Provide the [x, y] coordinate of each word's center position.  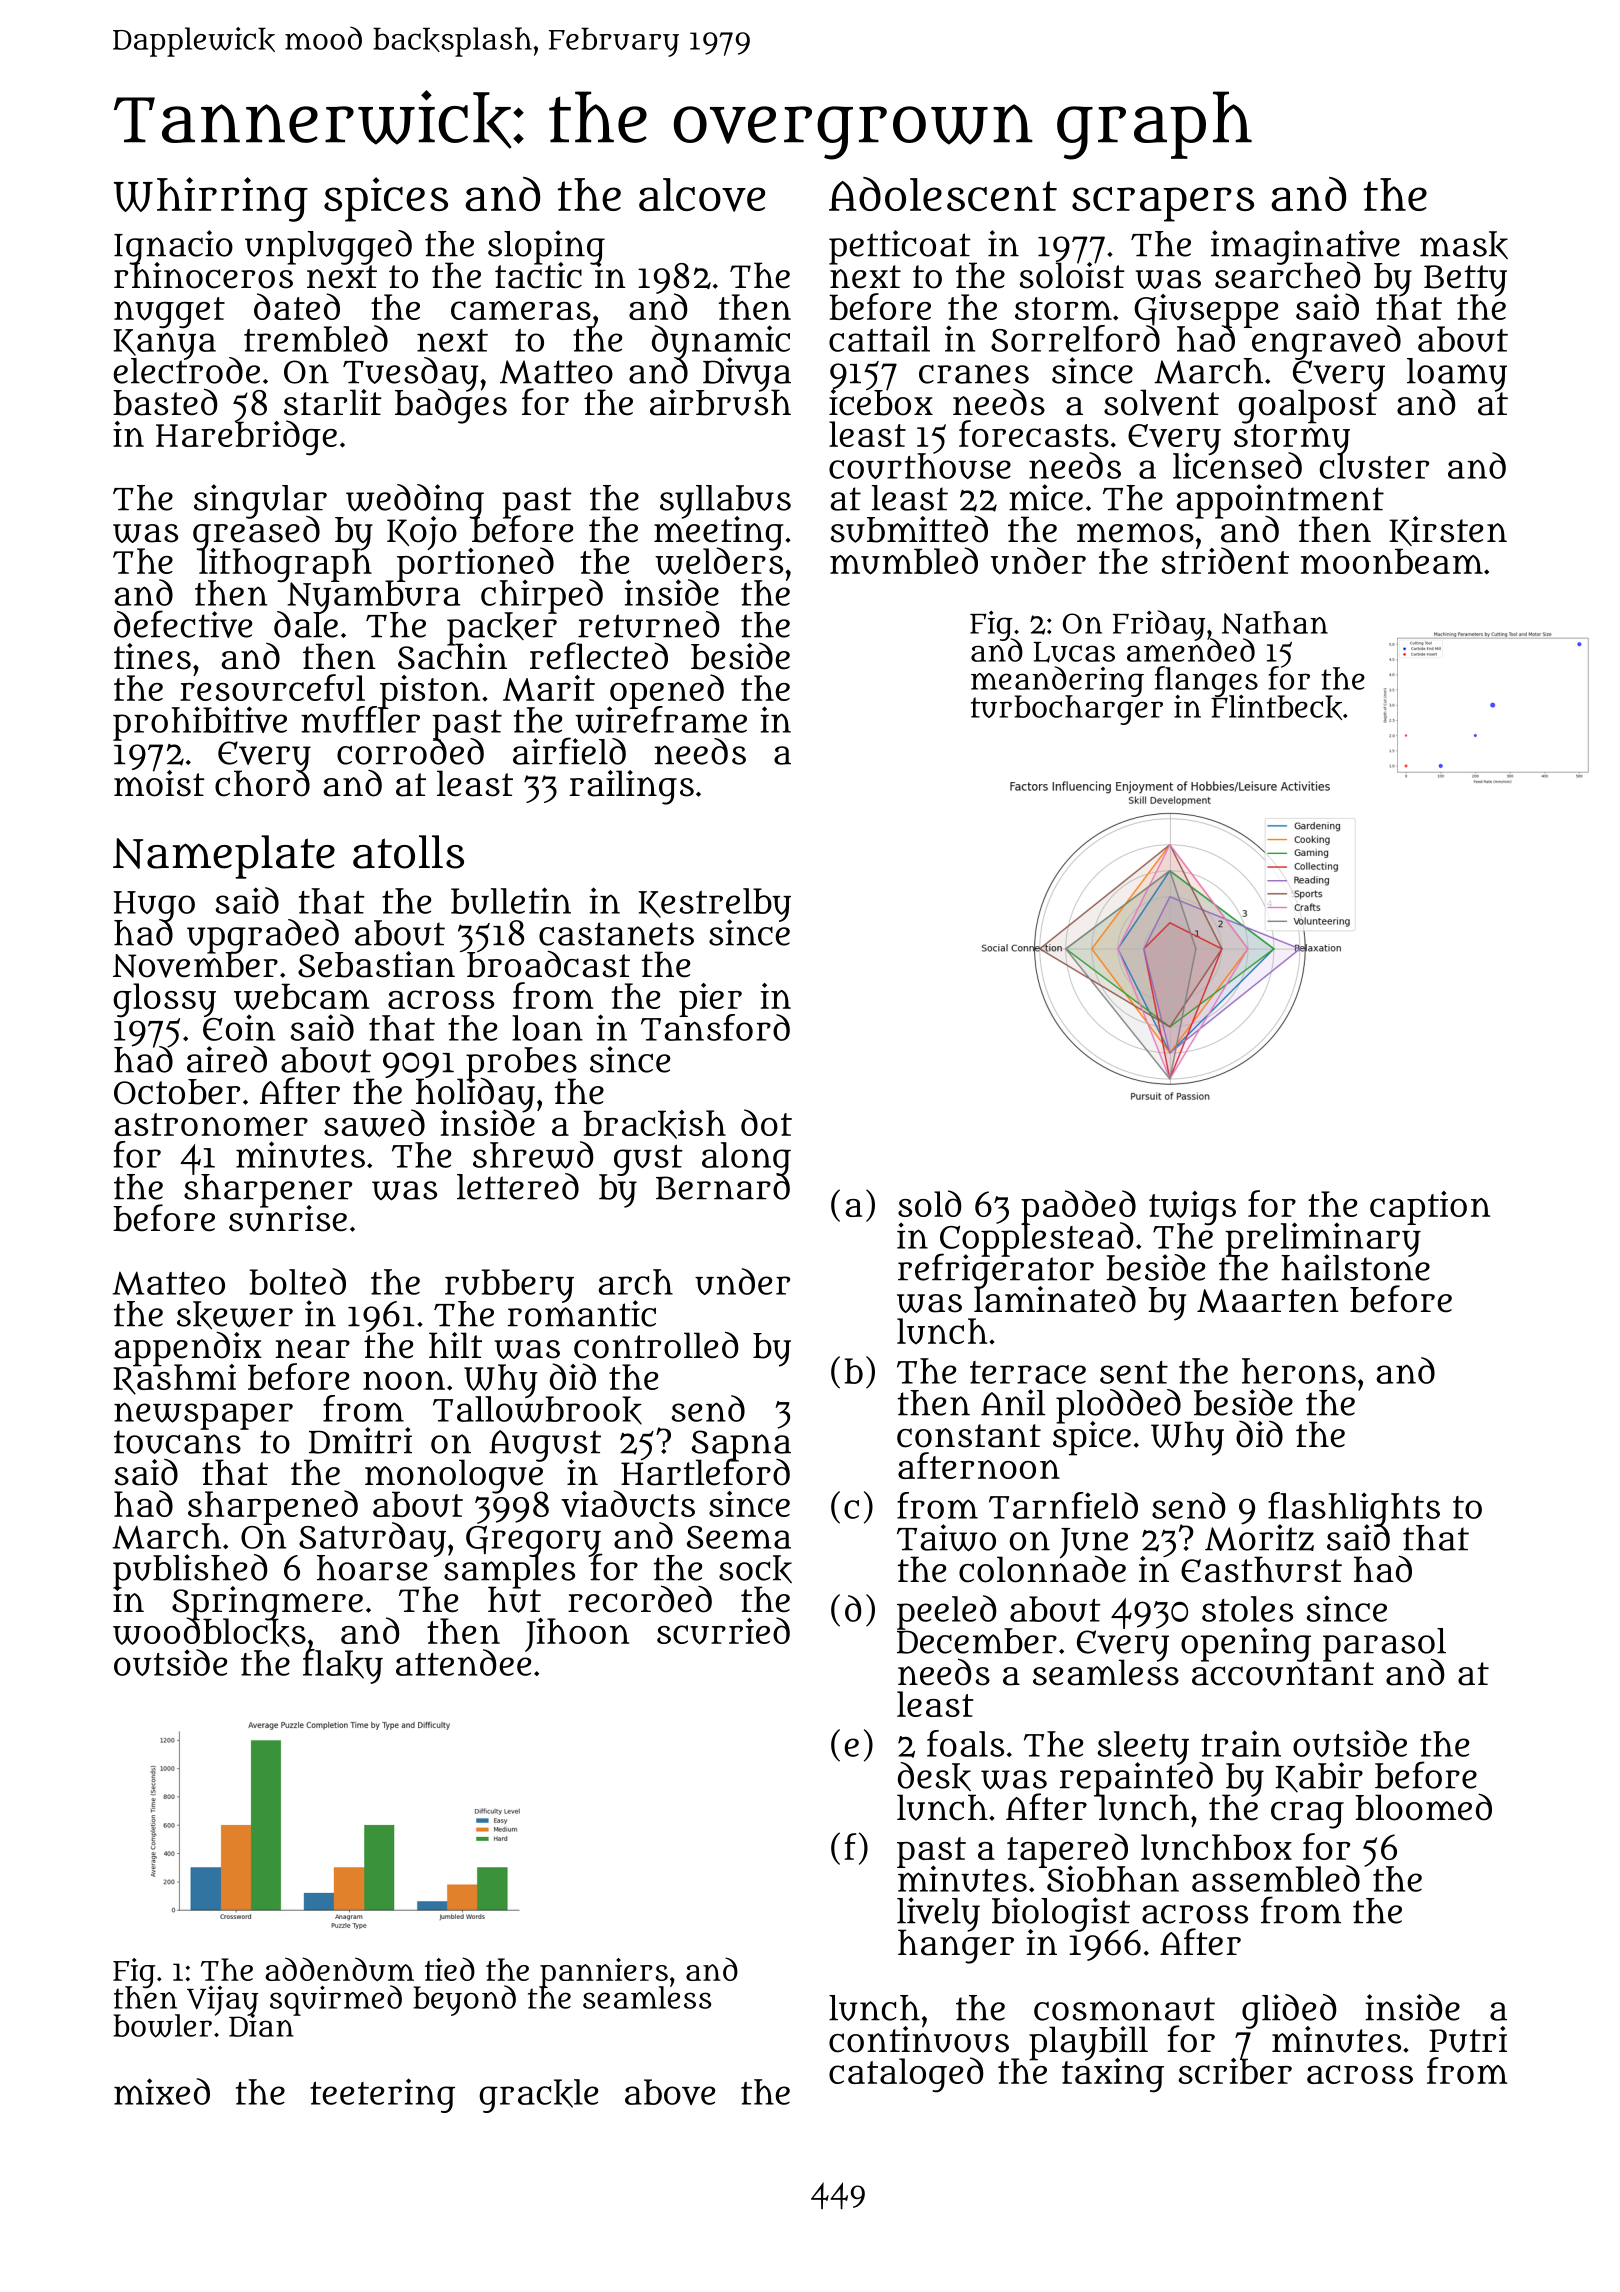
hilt [455, 1345]
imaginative [1305, 246]
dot [766, 1122]
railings [632, 787]
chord [262, 784]
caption [1430, 1208]
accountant [1283, 1674]
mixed [162, 2091]
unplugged [328, 247]
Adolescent [943, 194]
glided [1289, 2010]
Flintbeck [1276, 708]
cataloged [906, 2075]
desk [934, 1776]
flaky [343, 1667]
